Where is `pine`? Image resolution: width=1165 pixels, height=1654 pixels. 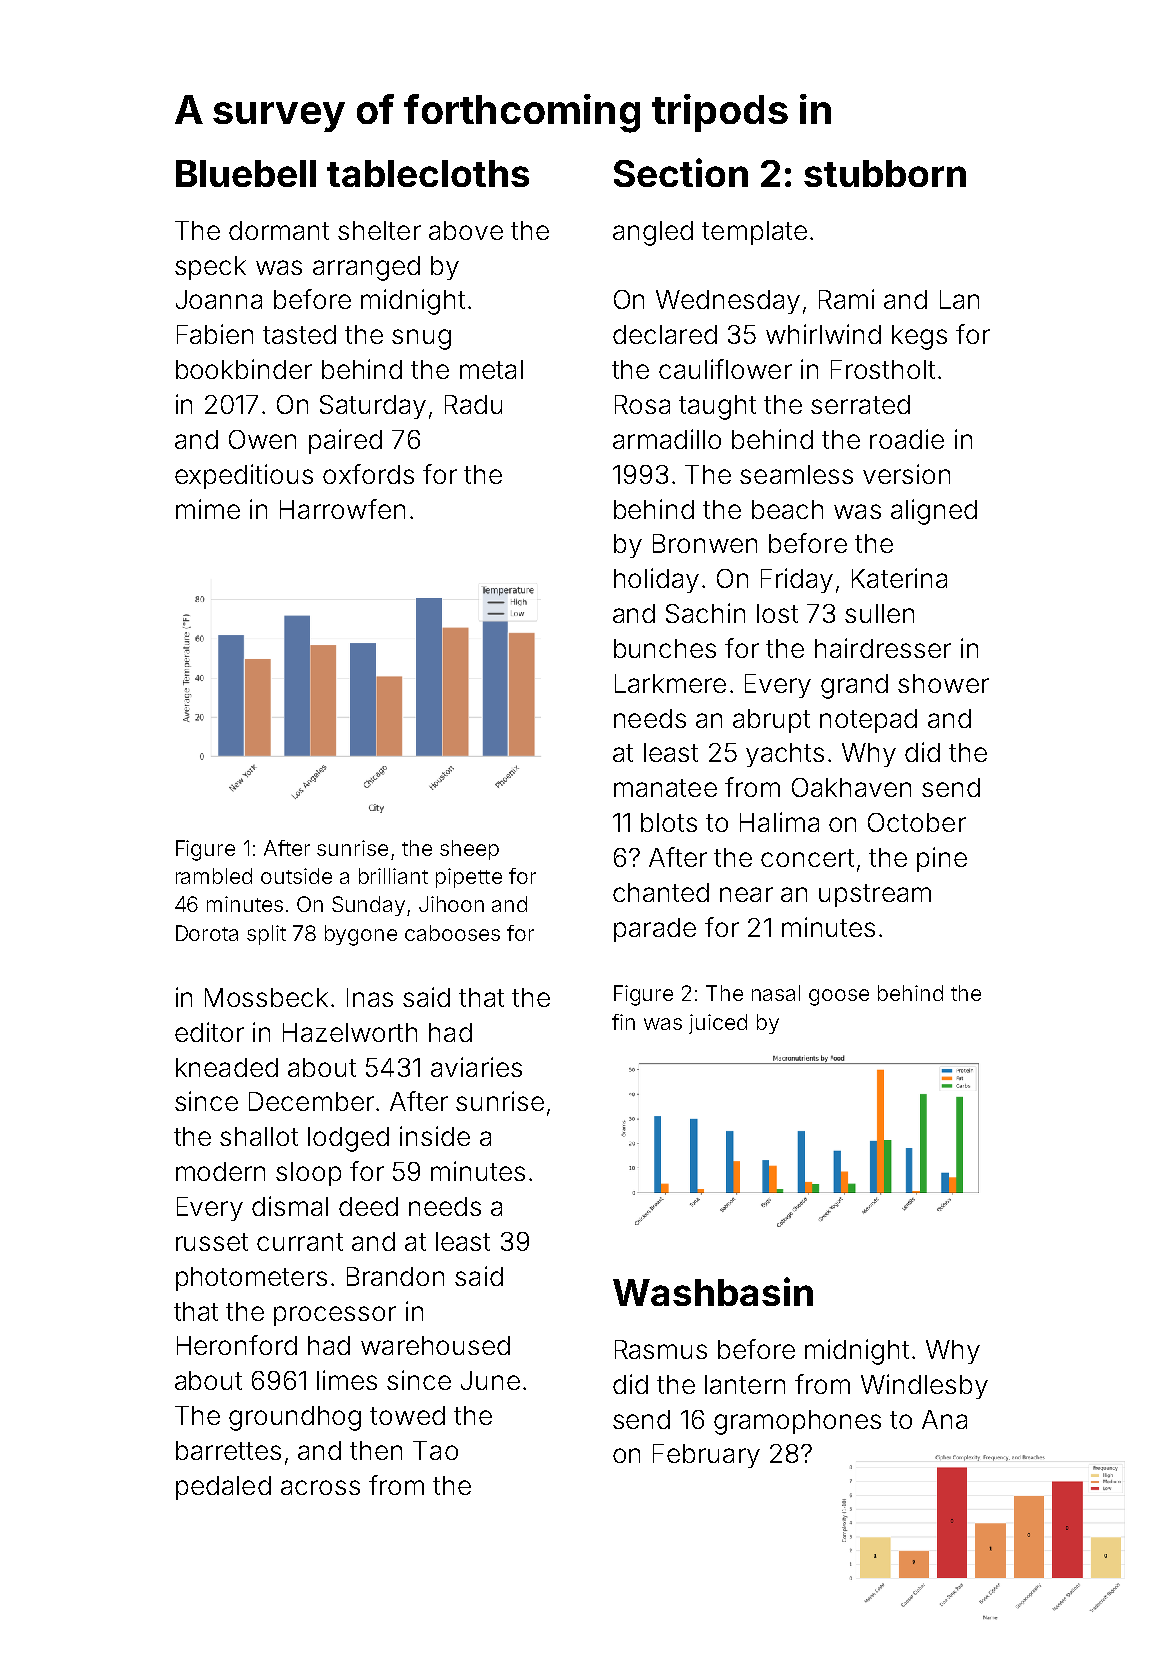 pine is located at coordinates (942, 859).
